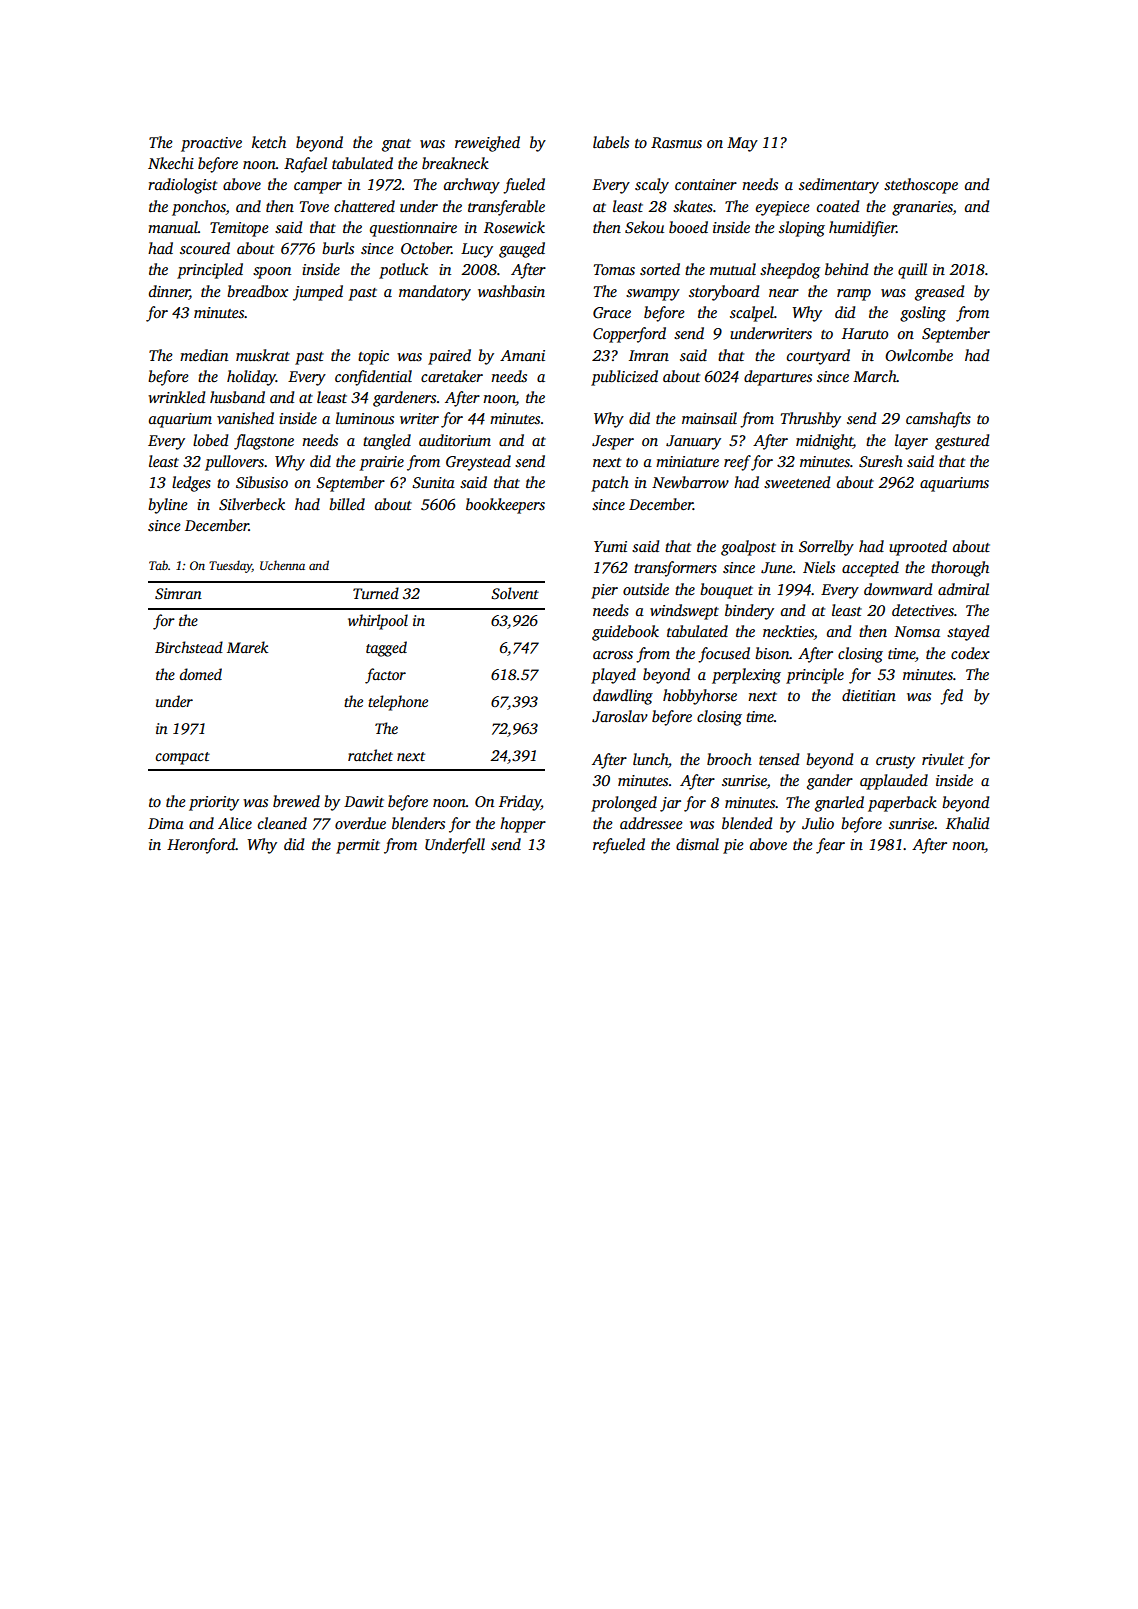 The image size is (1138, 1609). I want to click on May, so click(742, 144).
